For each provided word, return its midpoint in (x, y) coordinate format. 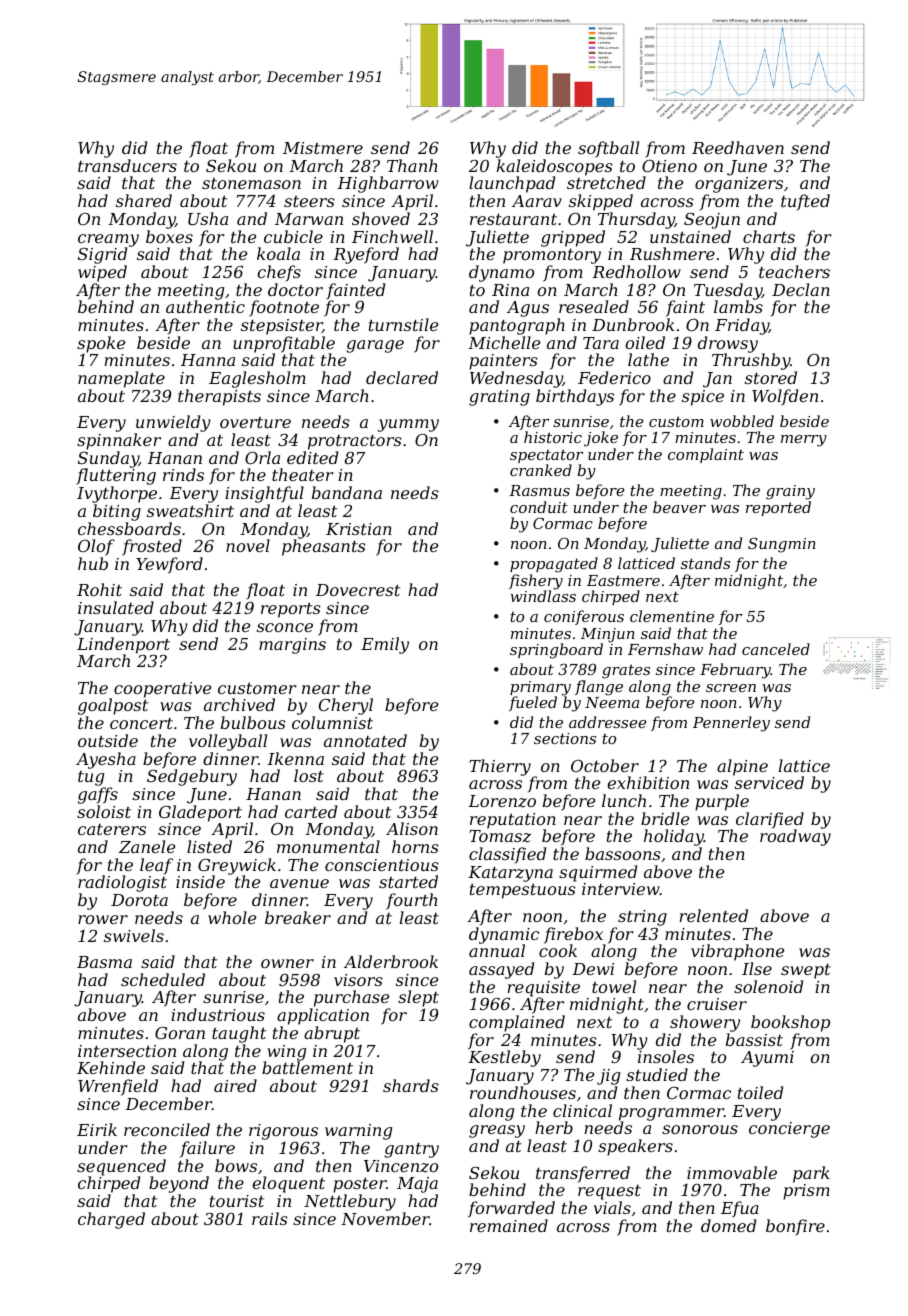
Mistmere (323, 148)
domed (728, 1225)
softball (608, 149)
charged (111, 1220)
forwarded (511, 1209)
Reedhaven (738, 147)
